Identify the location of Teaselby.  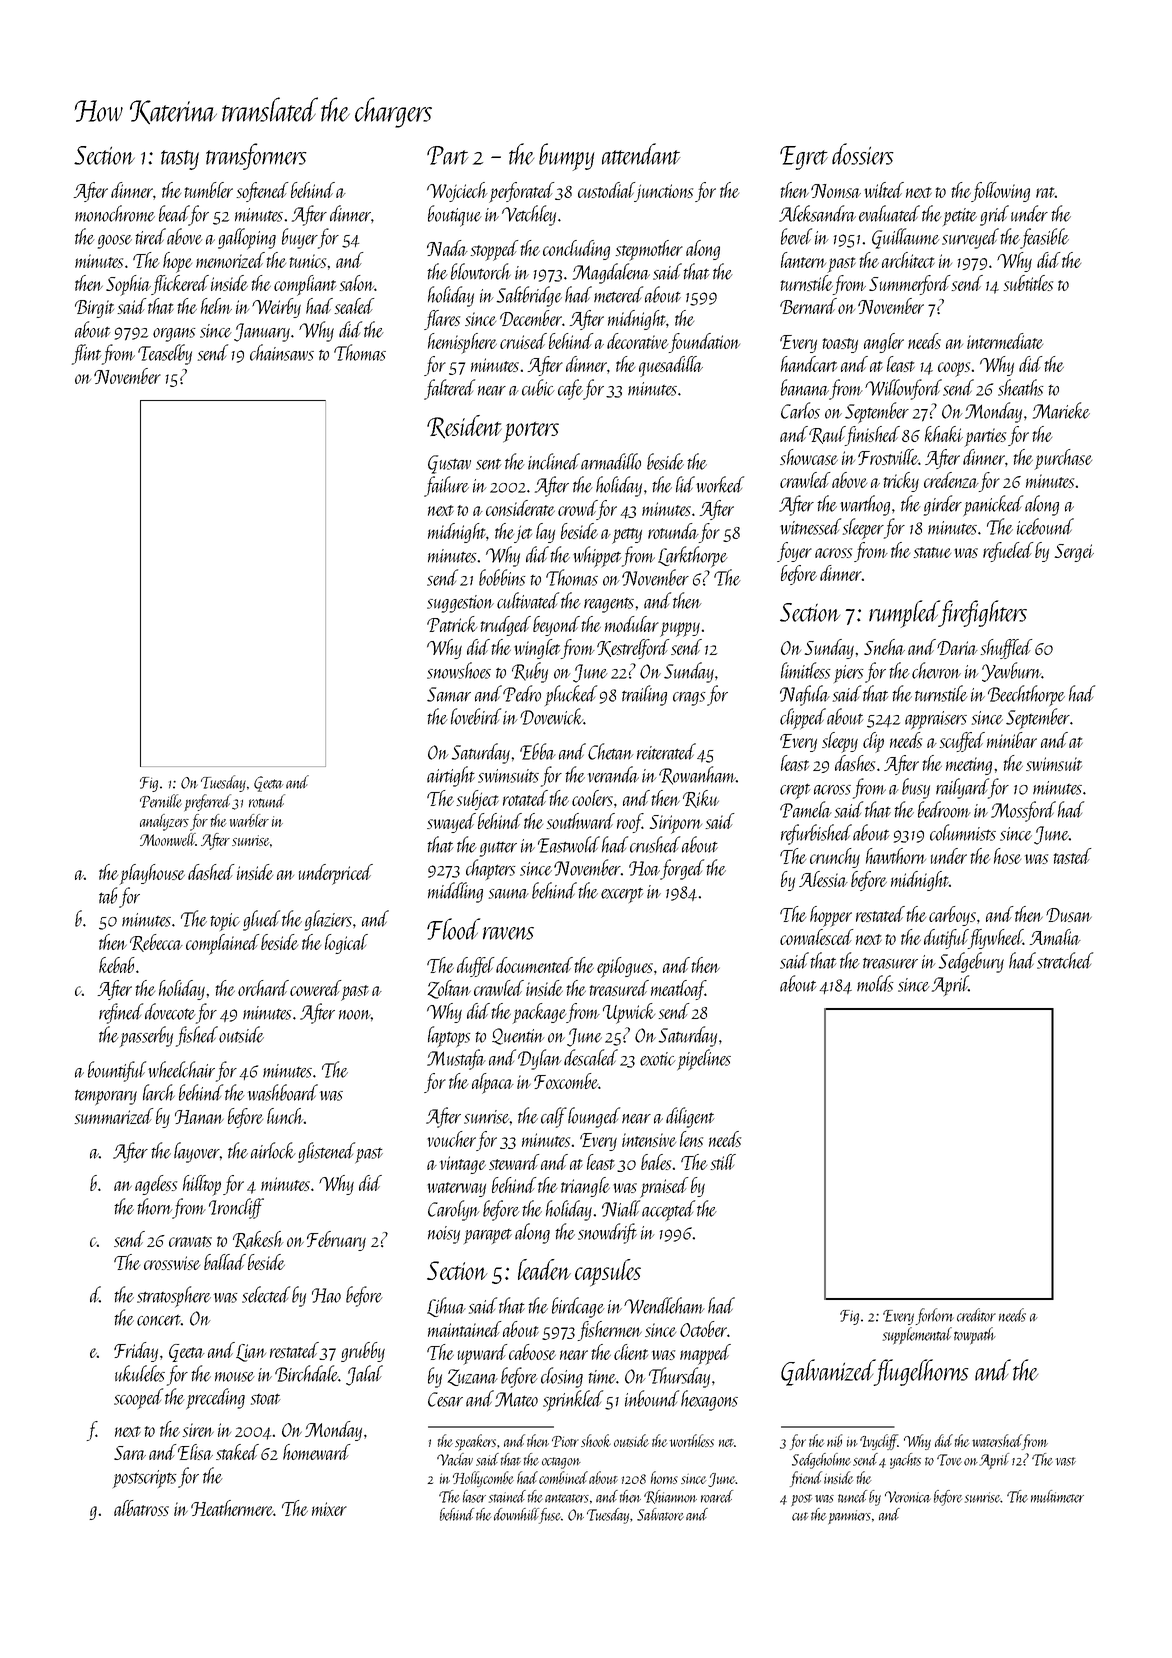
(165, 354).
